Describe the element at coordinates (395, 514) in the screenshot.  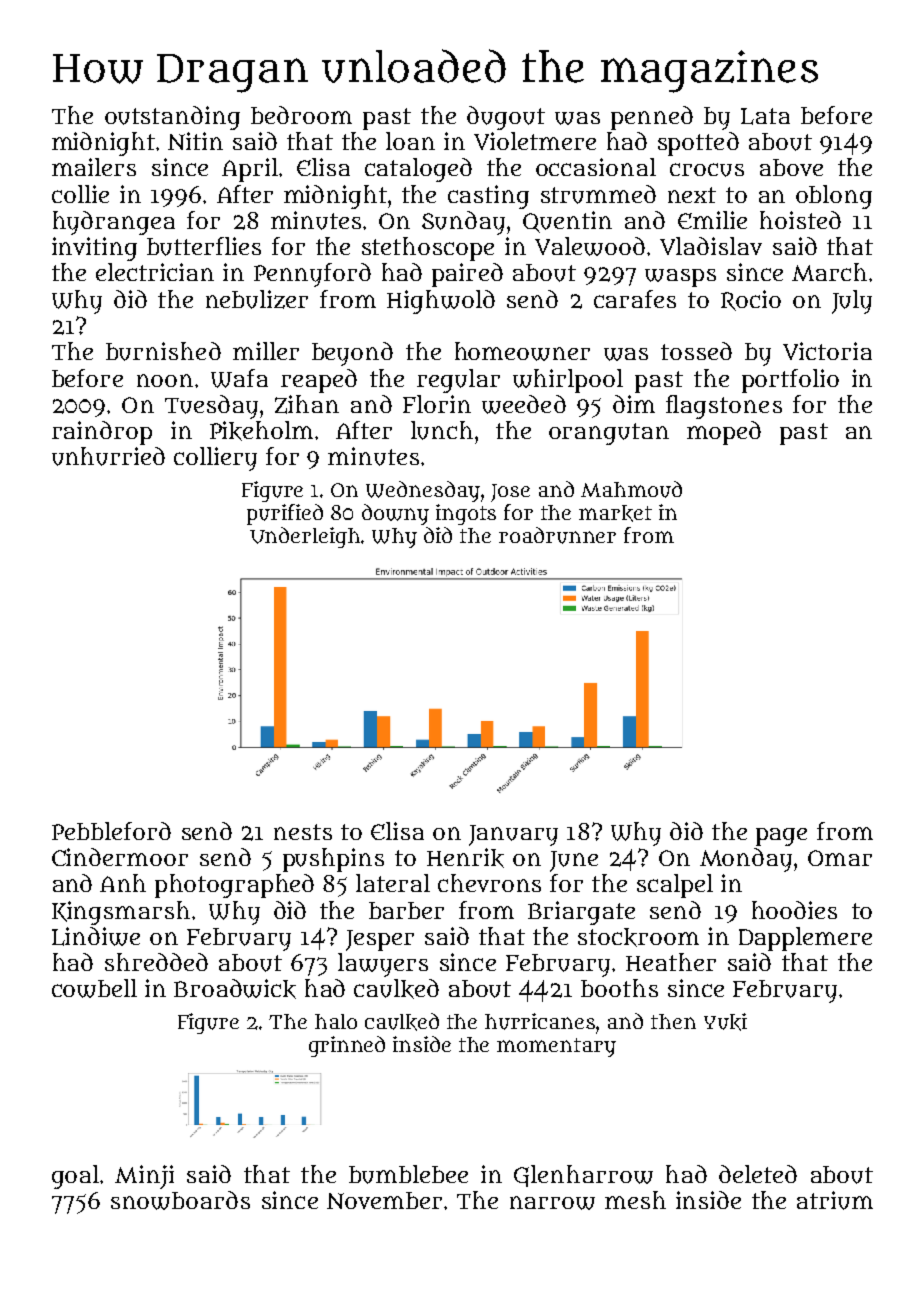
I see `downy` at that location.
